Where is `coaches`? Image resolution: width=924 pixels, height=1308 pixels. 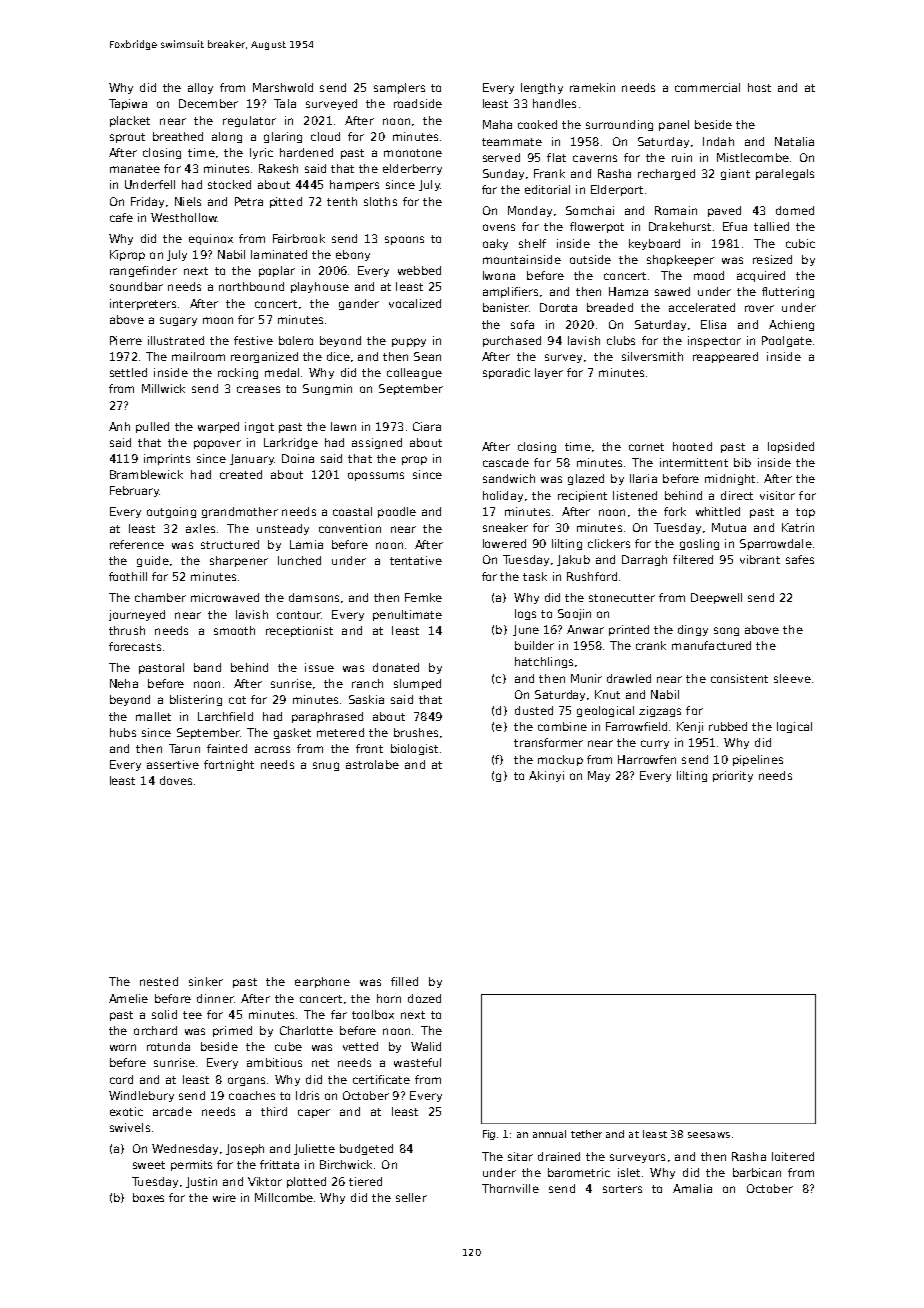 coaches is located at coordinates (252, 1095).
